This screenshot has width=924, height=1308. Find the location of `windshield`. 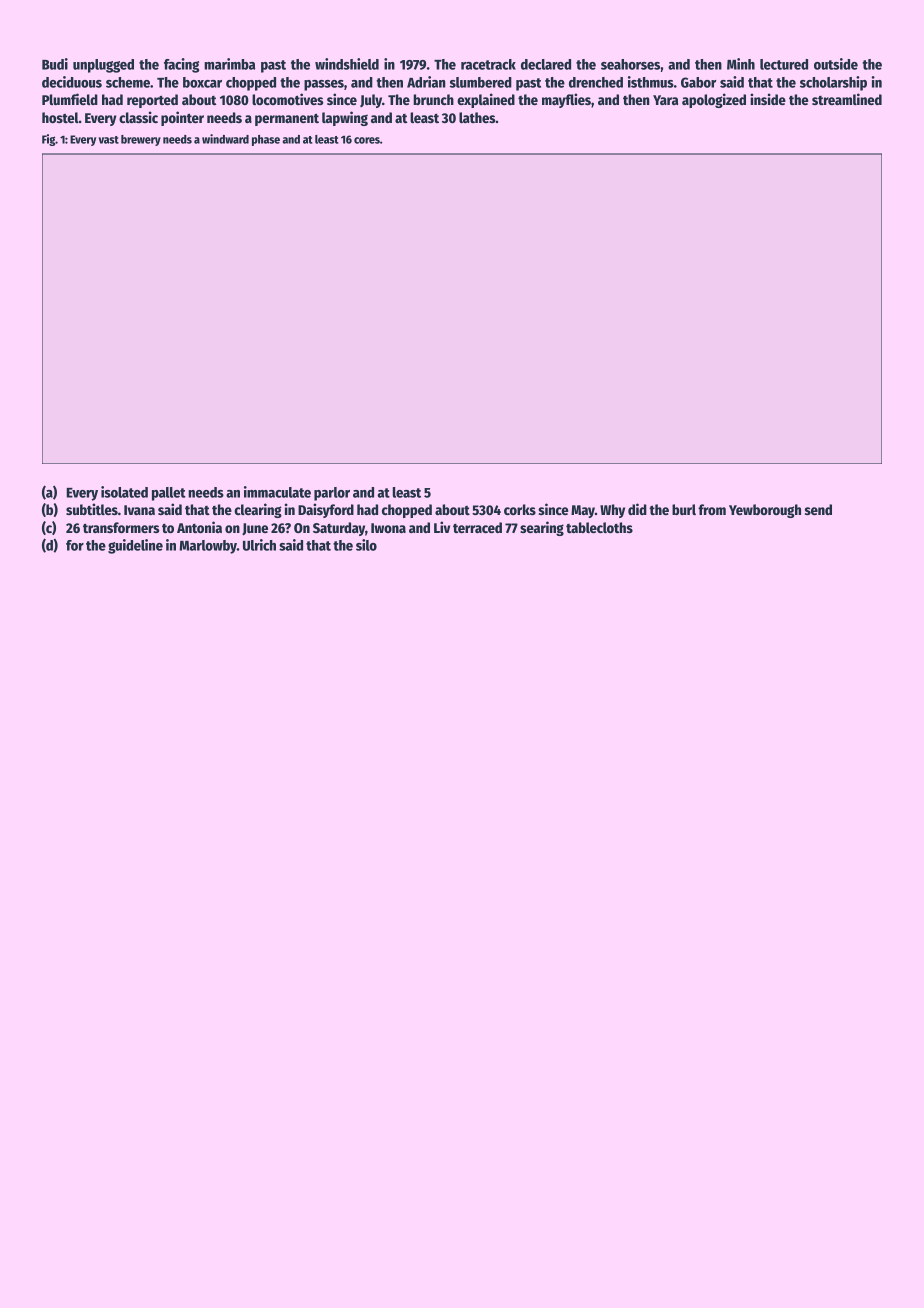

windshield is located at coordinates (347, 64).
